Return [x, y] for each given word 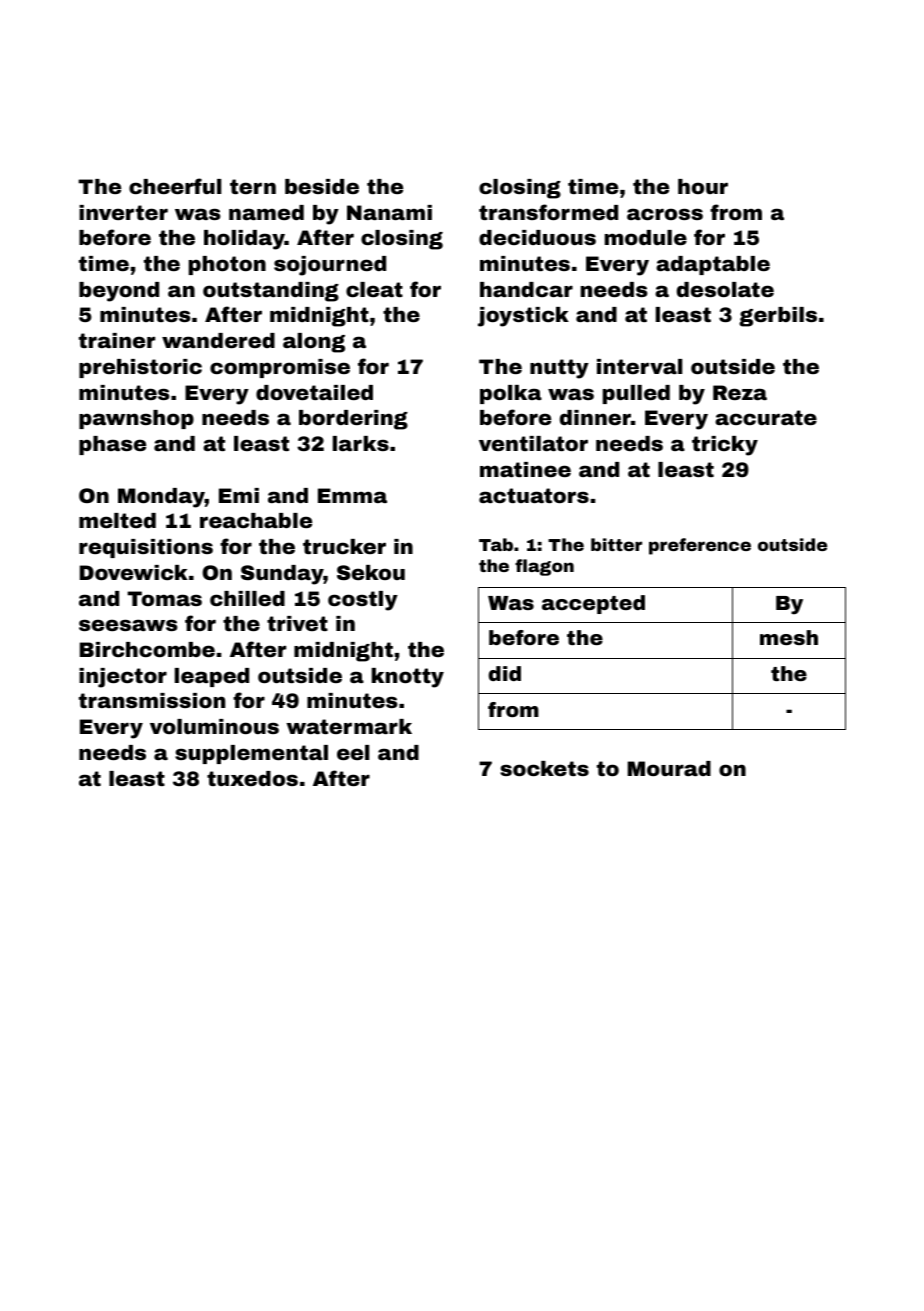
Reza [740, 392]
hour [703, 186]
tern [253, 186]
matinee [525, 469]
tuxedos [252, 778]
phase [112, 445]
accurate [766, 417]
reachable [256, 520]
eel [353, 752]
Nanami [389, 212]
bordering [353, 420]
